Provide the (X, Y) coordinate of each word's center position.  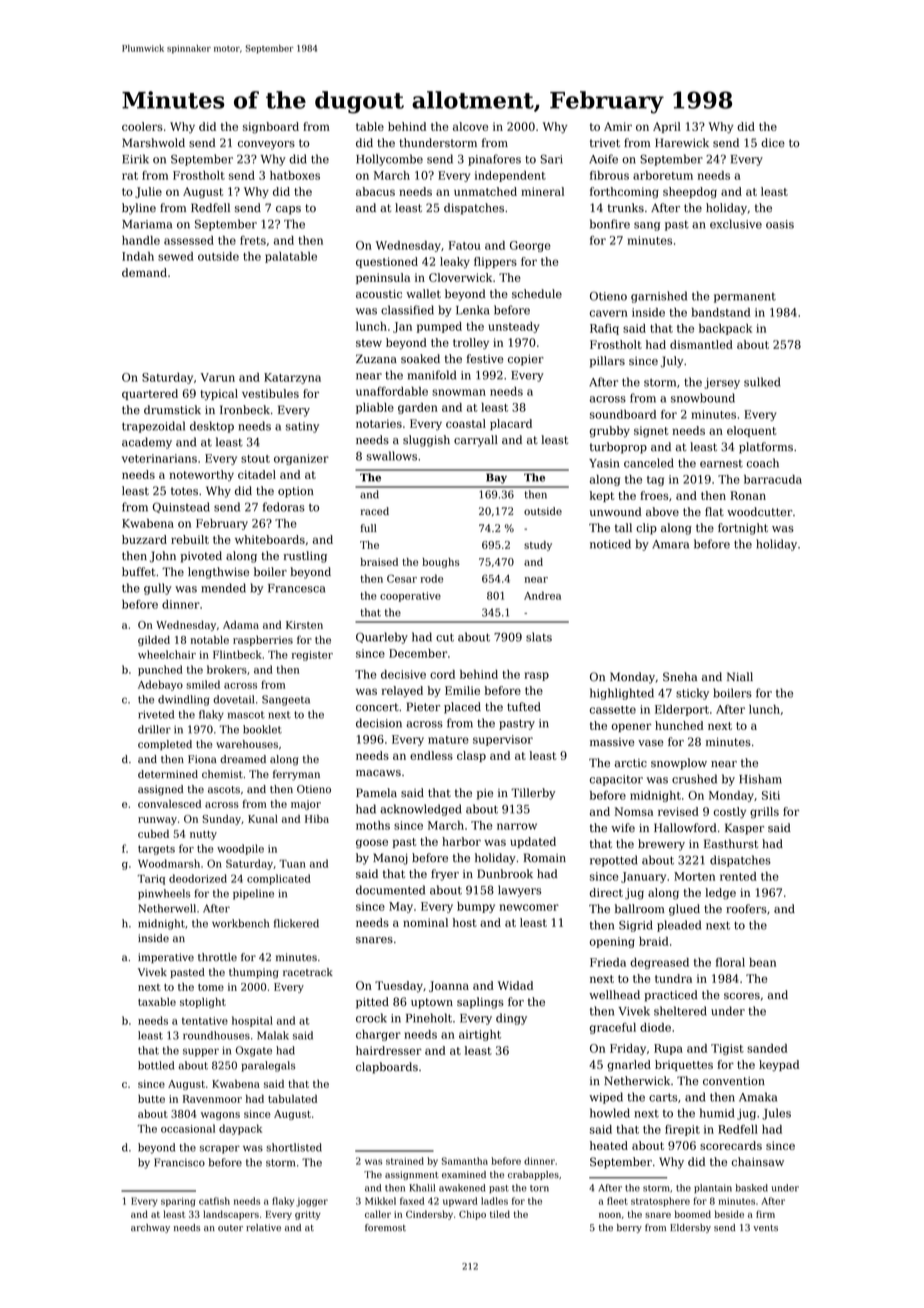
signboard (271, 128)
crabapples (533, 1175)
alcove (470, 126)
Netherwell (167, 908)
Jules (776, 1114)
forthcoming (624, 193)
